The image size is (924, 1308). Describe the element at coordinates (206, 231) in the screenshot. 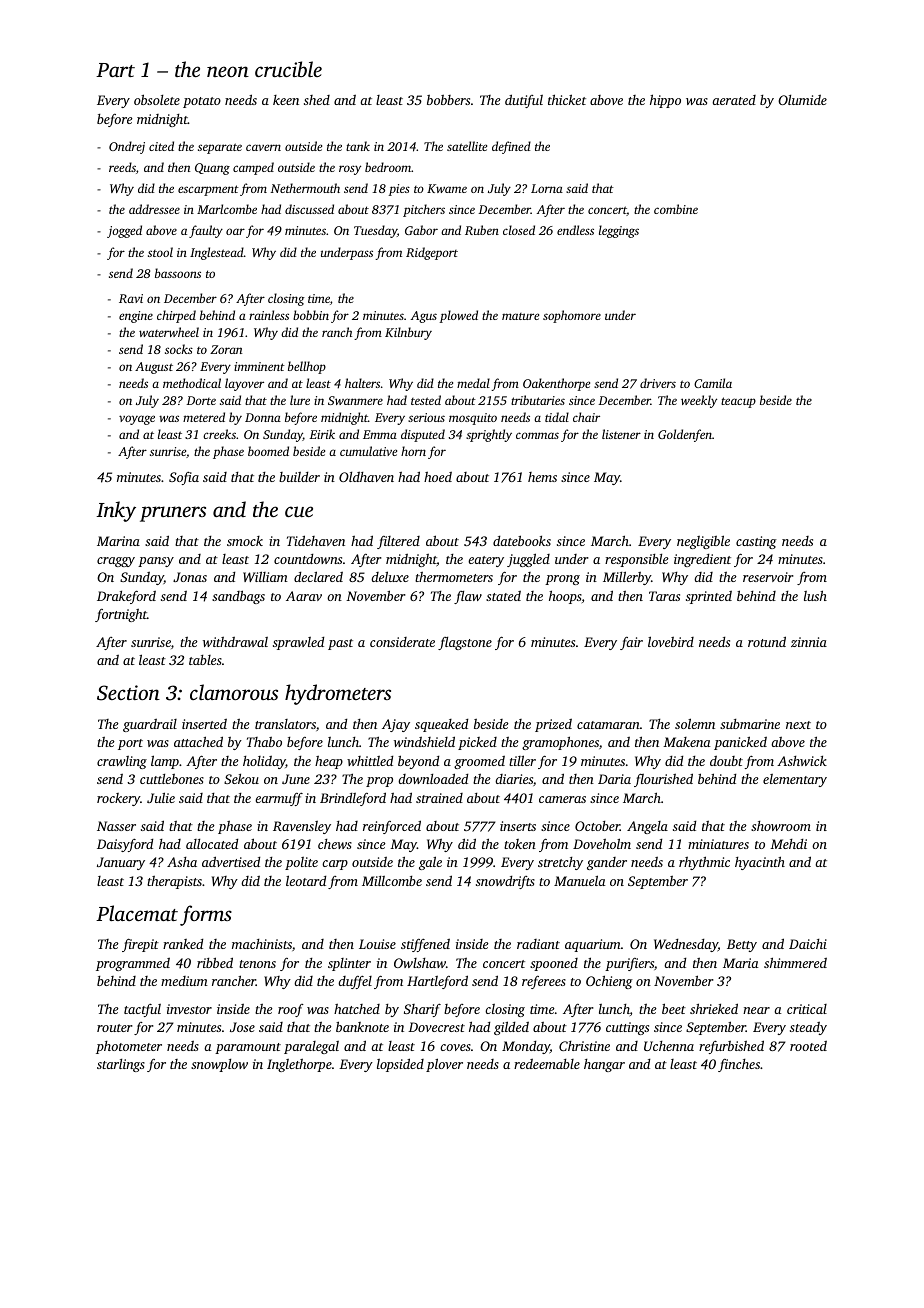

I see `faulty` at that location.
